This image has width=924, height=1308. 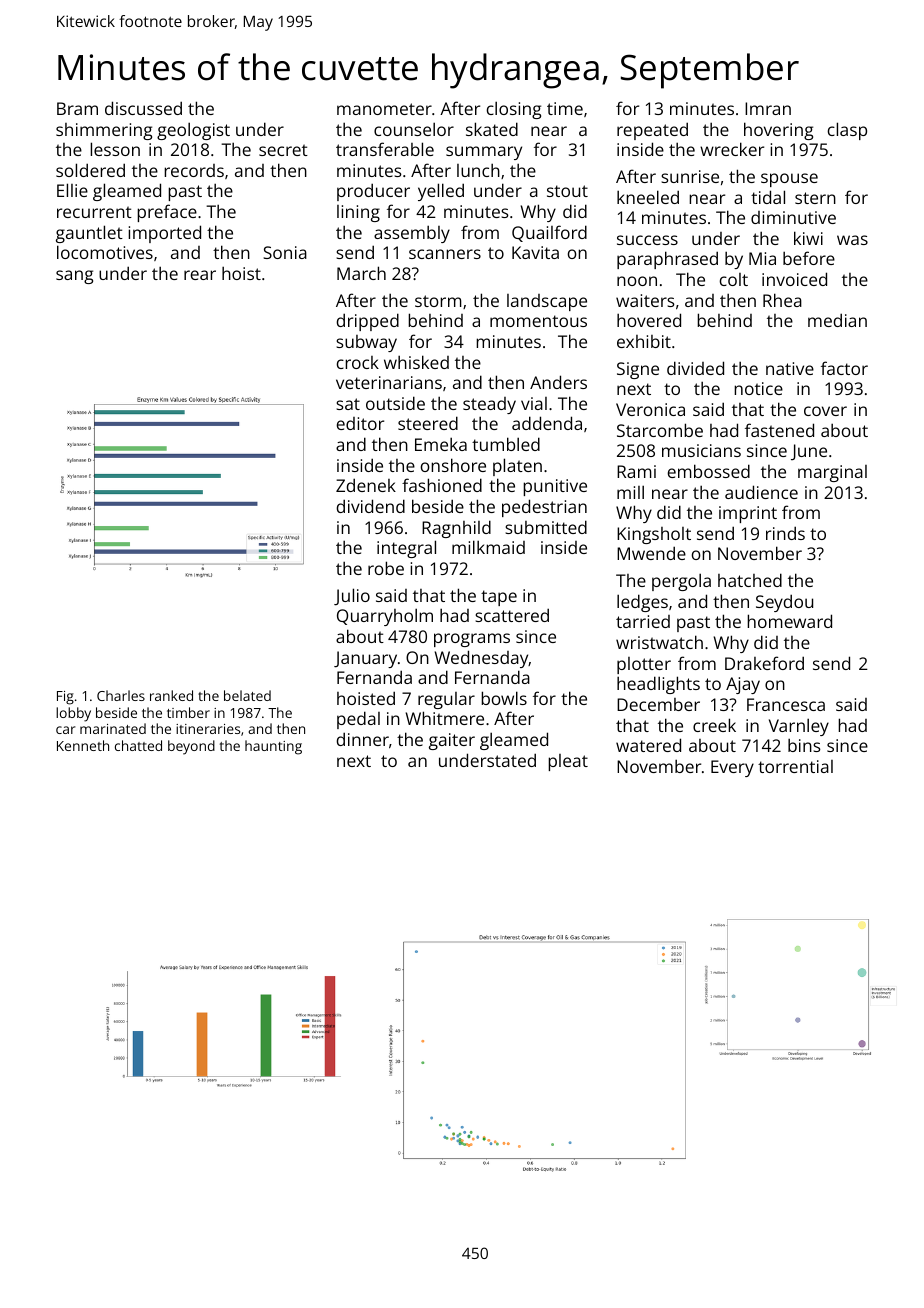 I want to click on sang, so click(x=74, y=277).
